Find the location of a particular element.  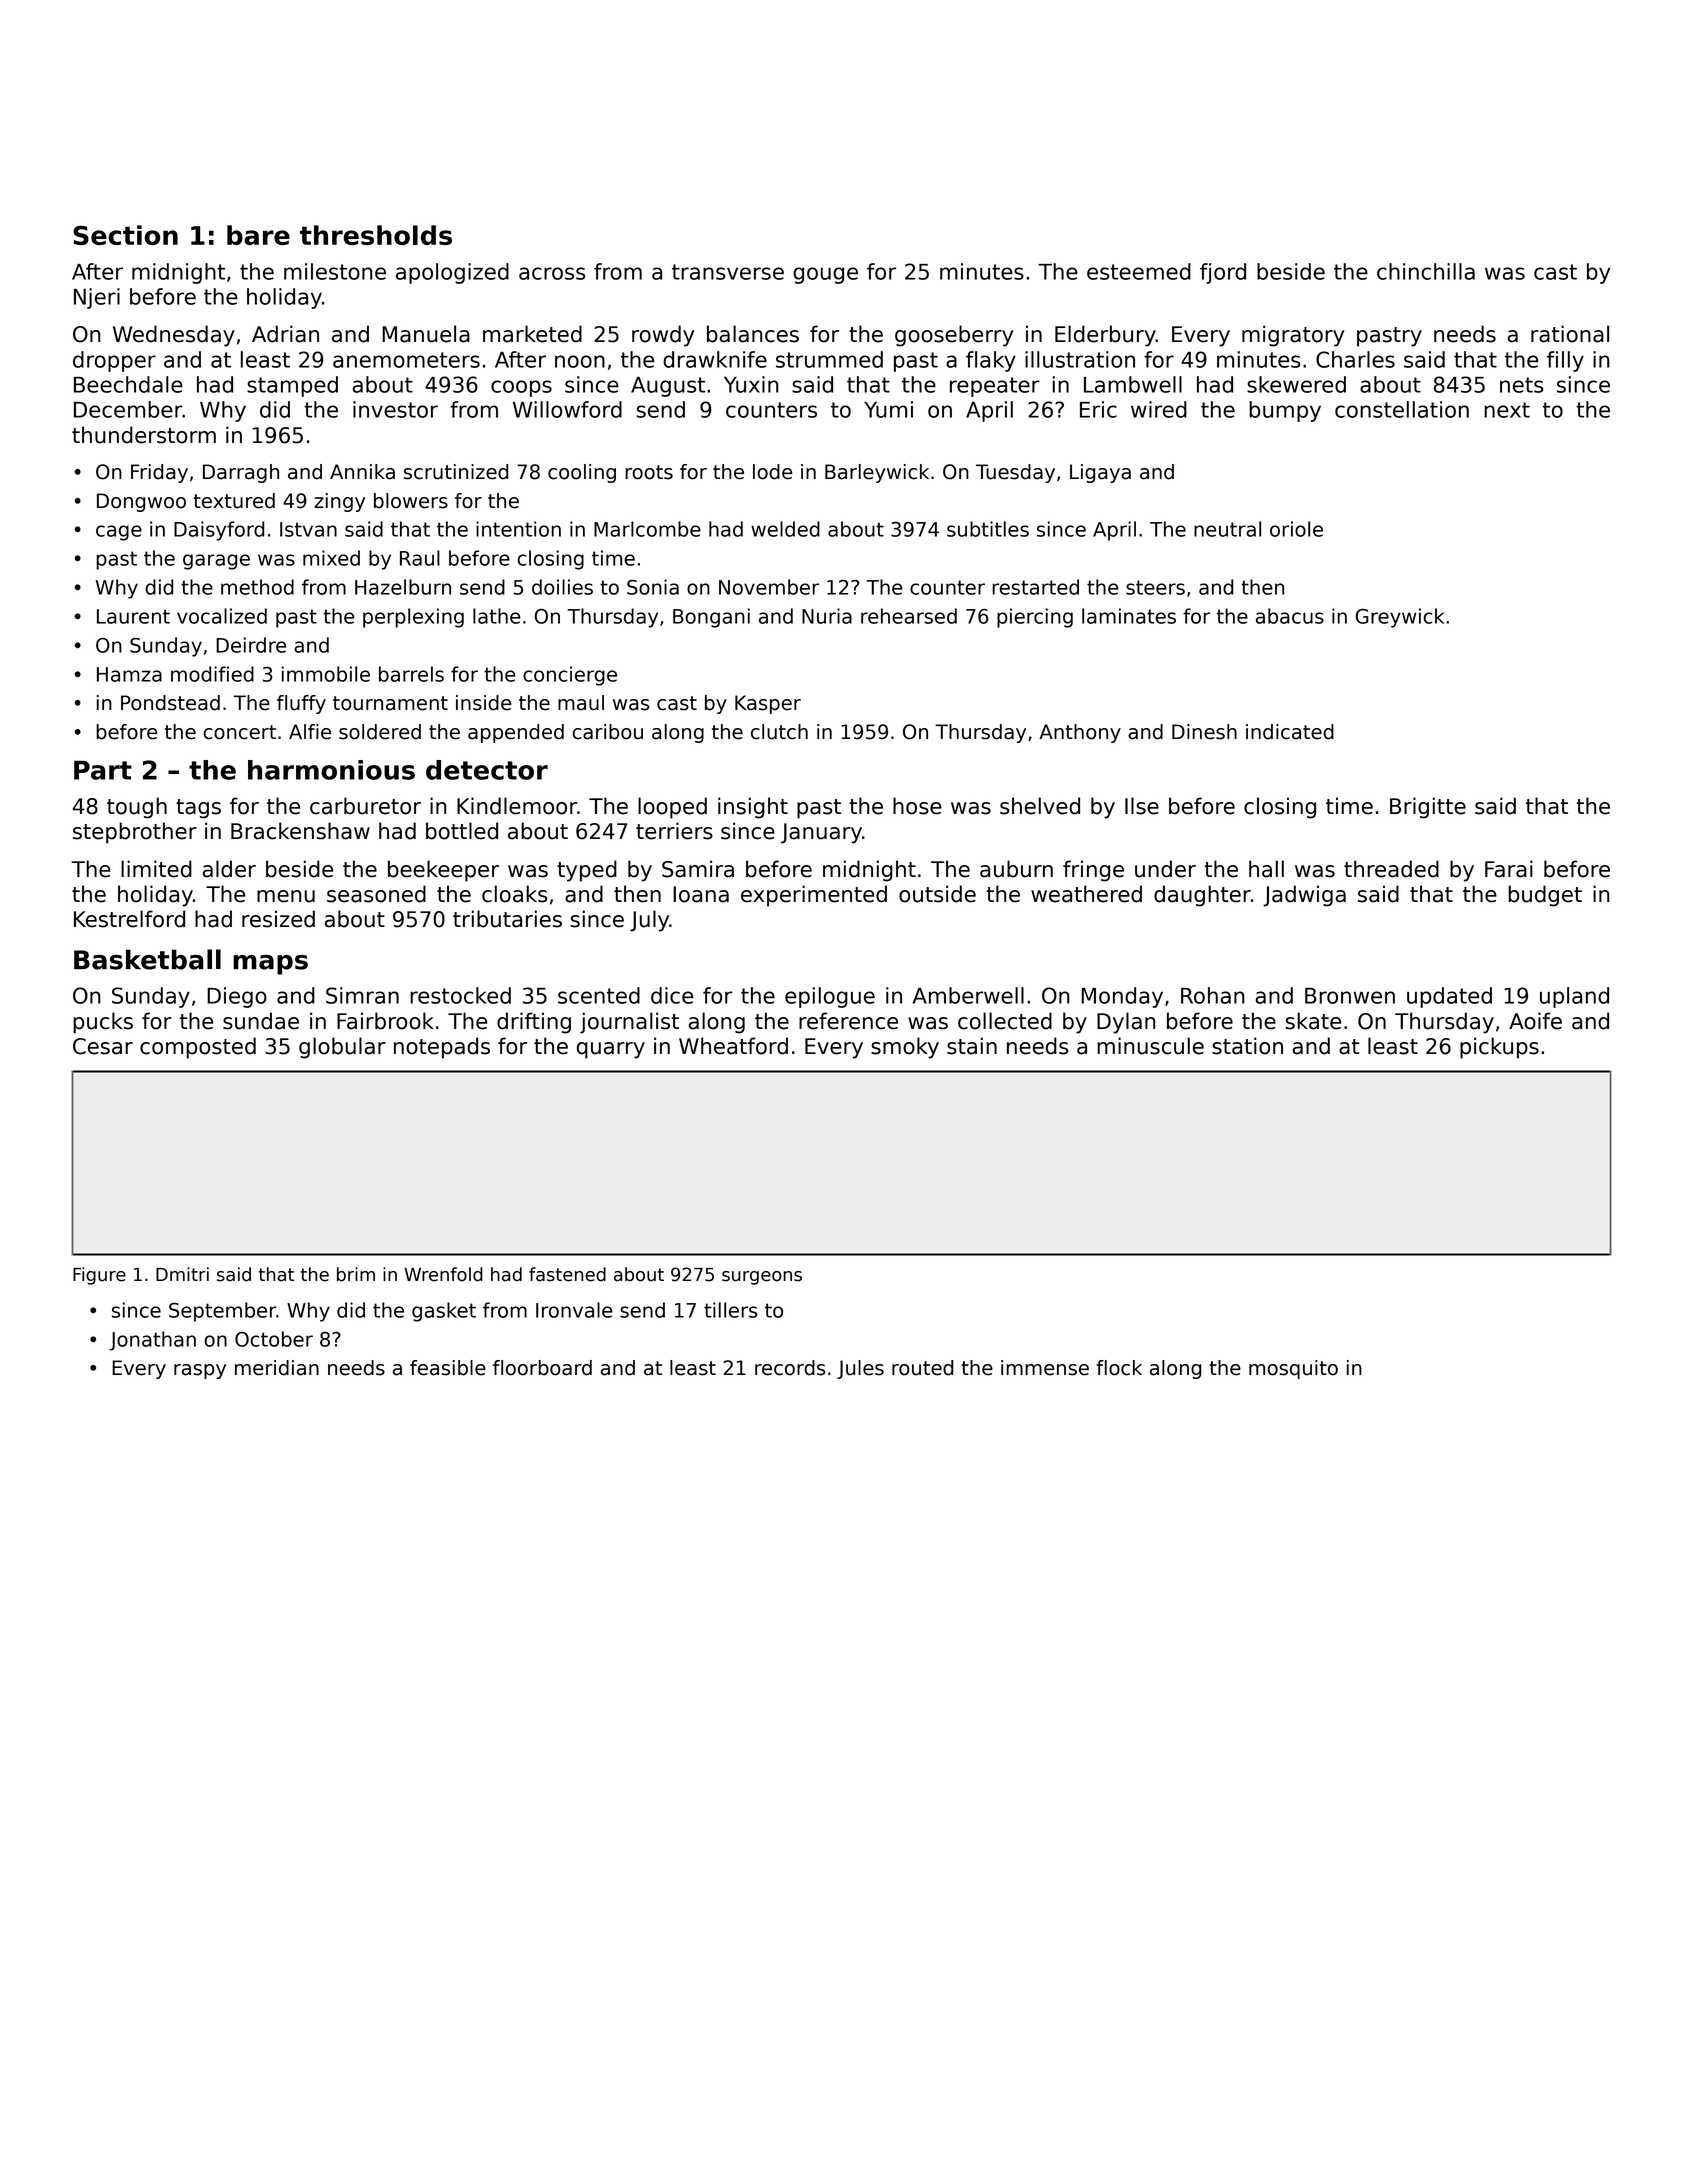

chinchilla is located at coordinates (1426, 271).
